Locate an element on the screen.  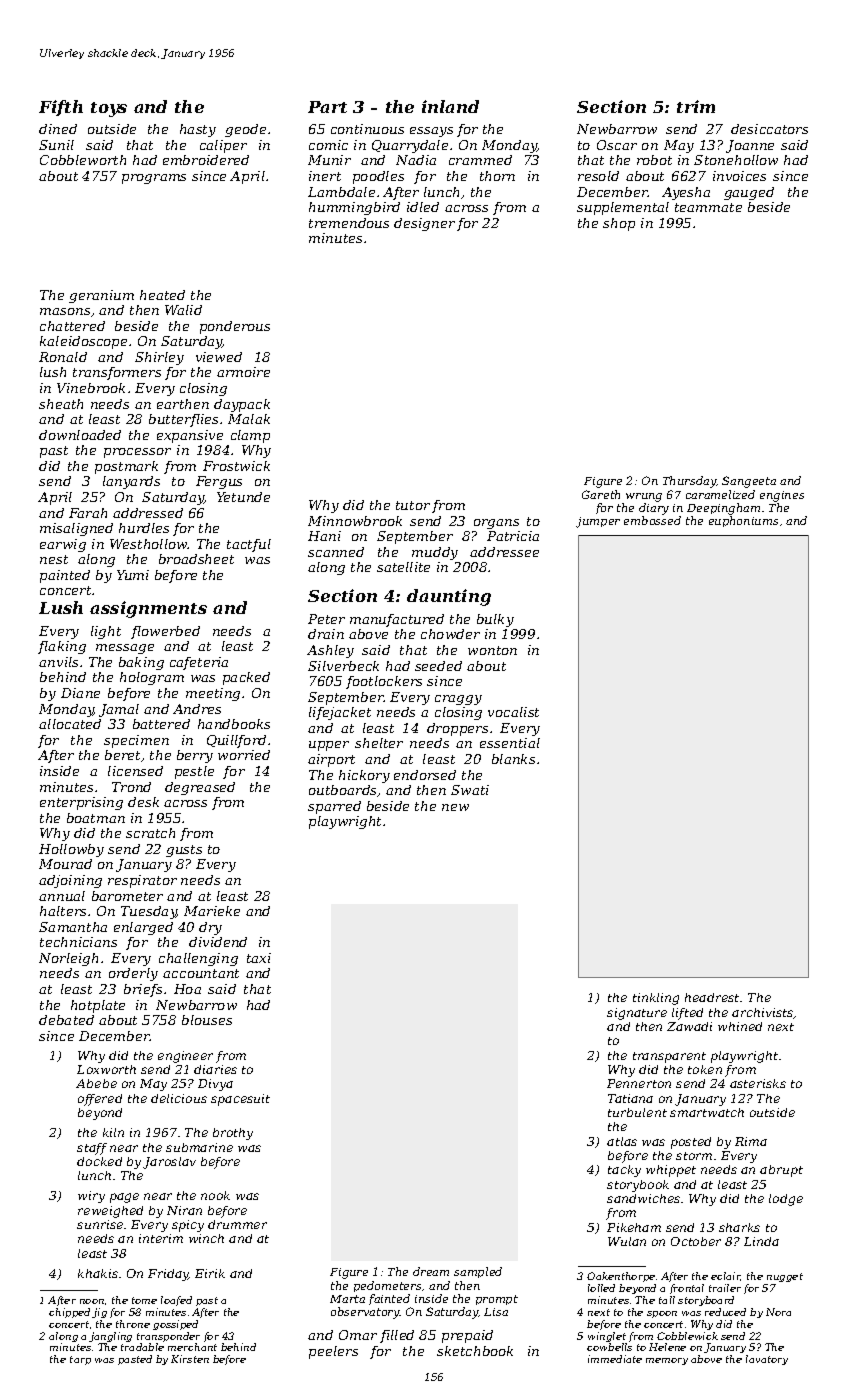
anvils is located at coordinates (58, 662).
